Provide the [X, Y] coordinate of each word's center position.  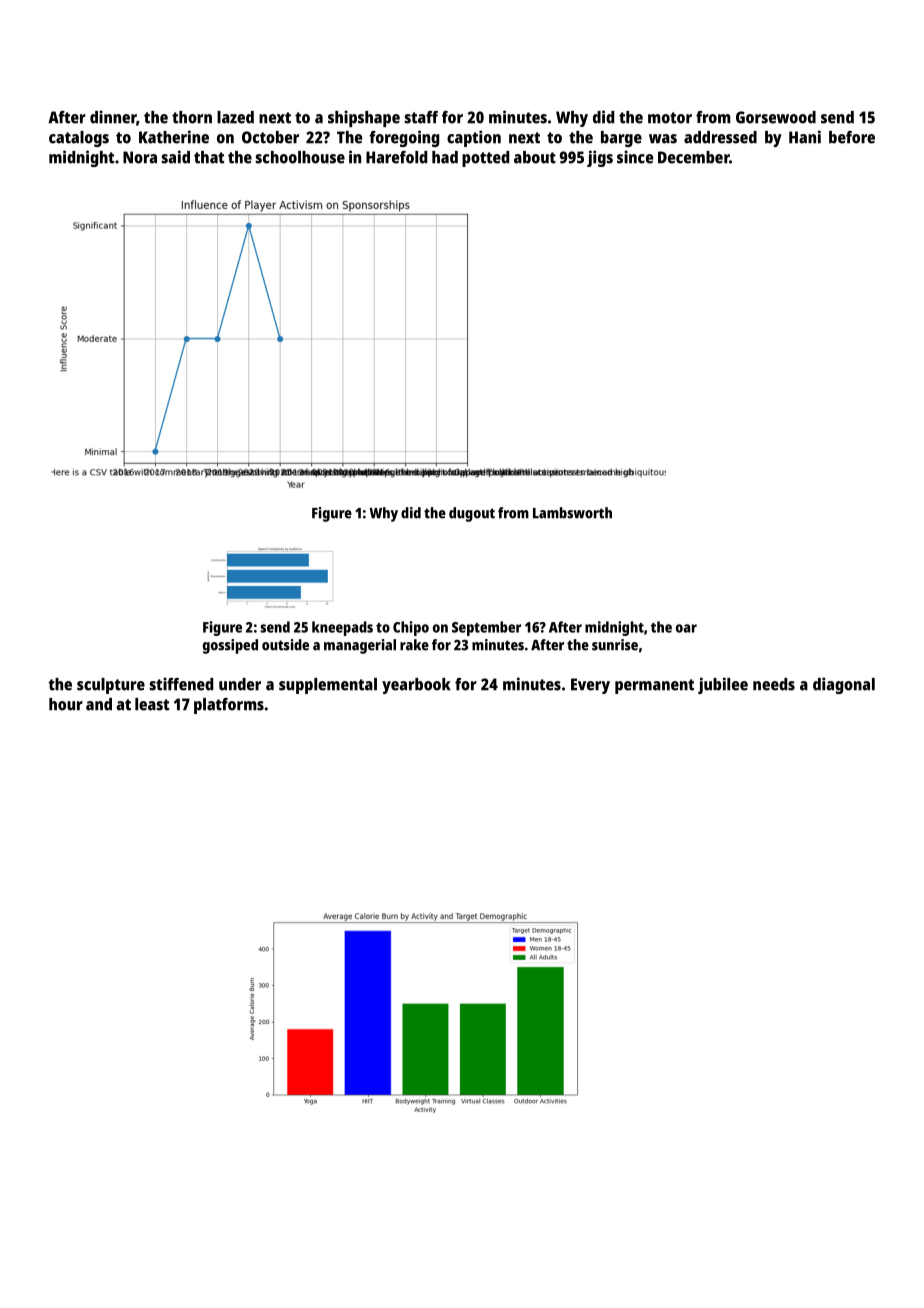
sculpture [111, 686]
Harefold [396, 157]
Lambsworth [572, 513]
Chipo [411, 628]
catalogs [79, 139]
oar [686, 628]
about [535, 157]
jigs [600, 158]
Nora [140, 157]
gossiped [230, 646]
